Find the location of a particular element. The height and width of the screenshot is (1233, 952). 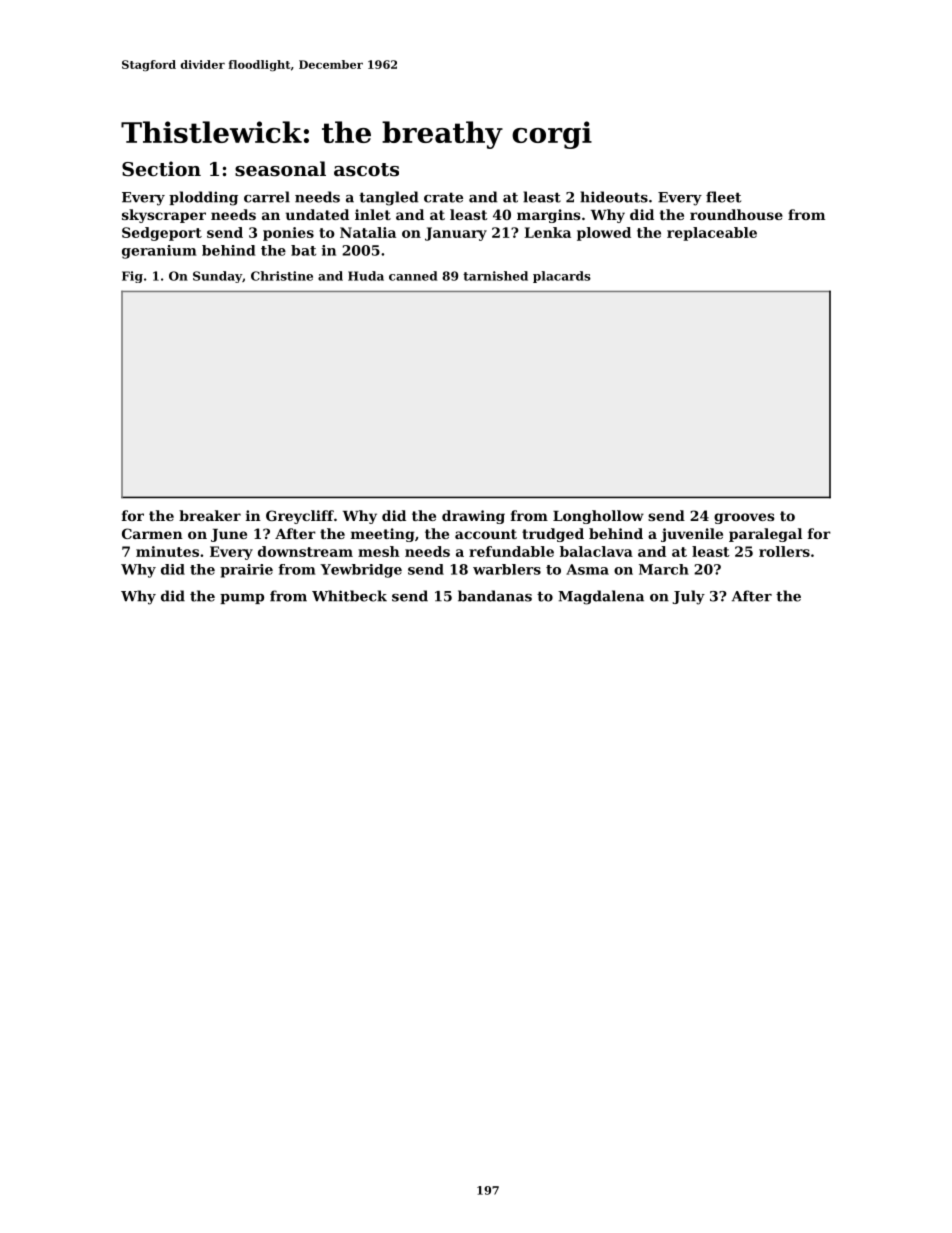

bandanas is located at coordinates (495, 596).
